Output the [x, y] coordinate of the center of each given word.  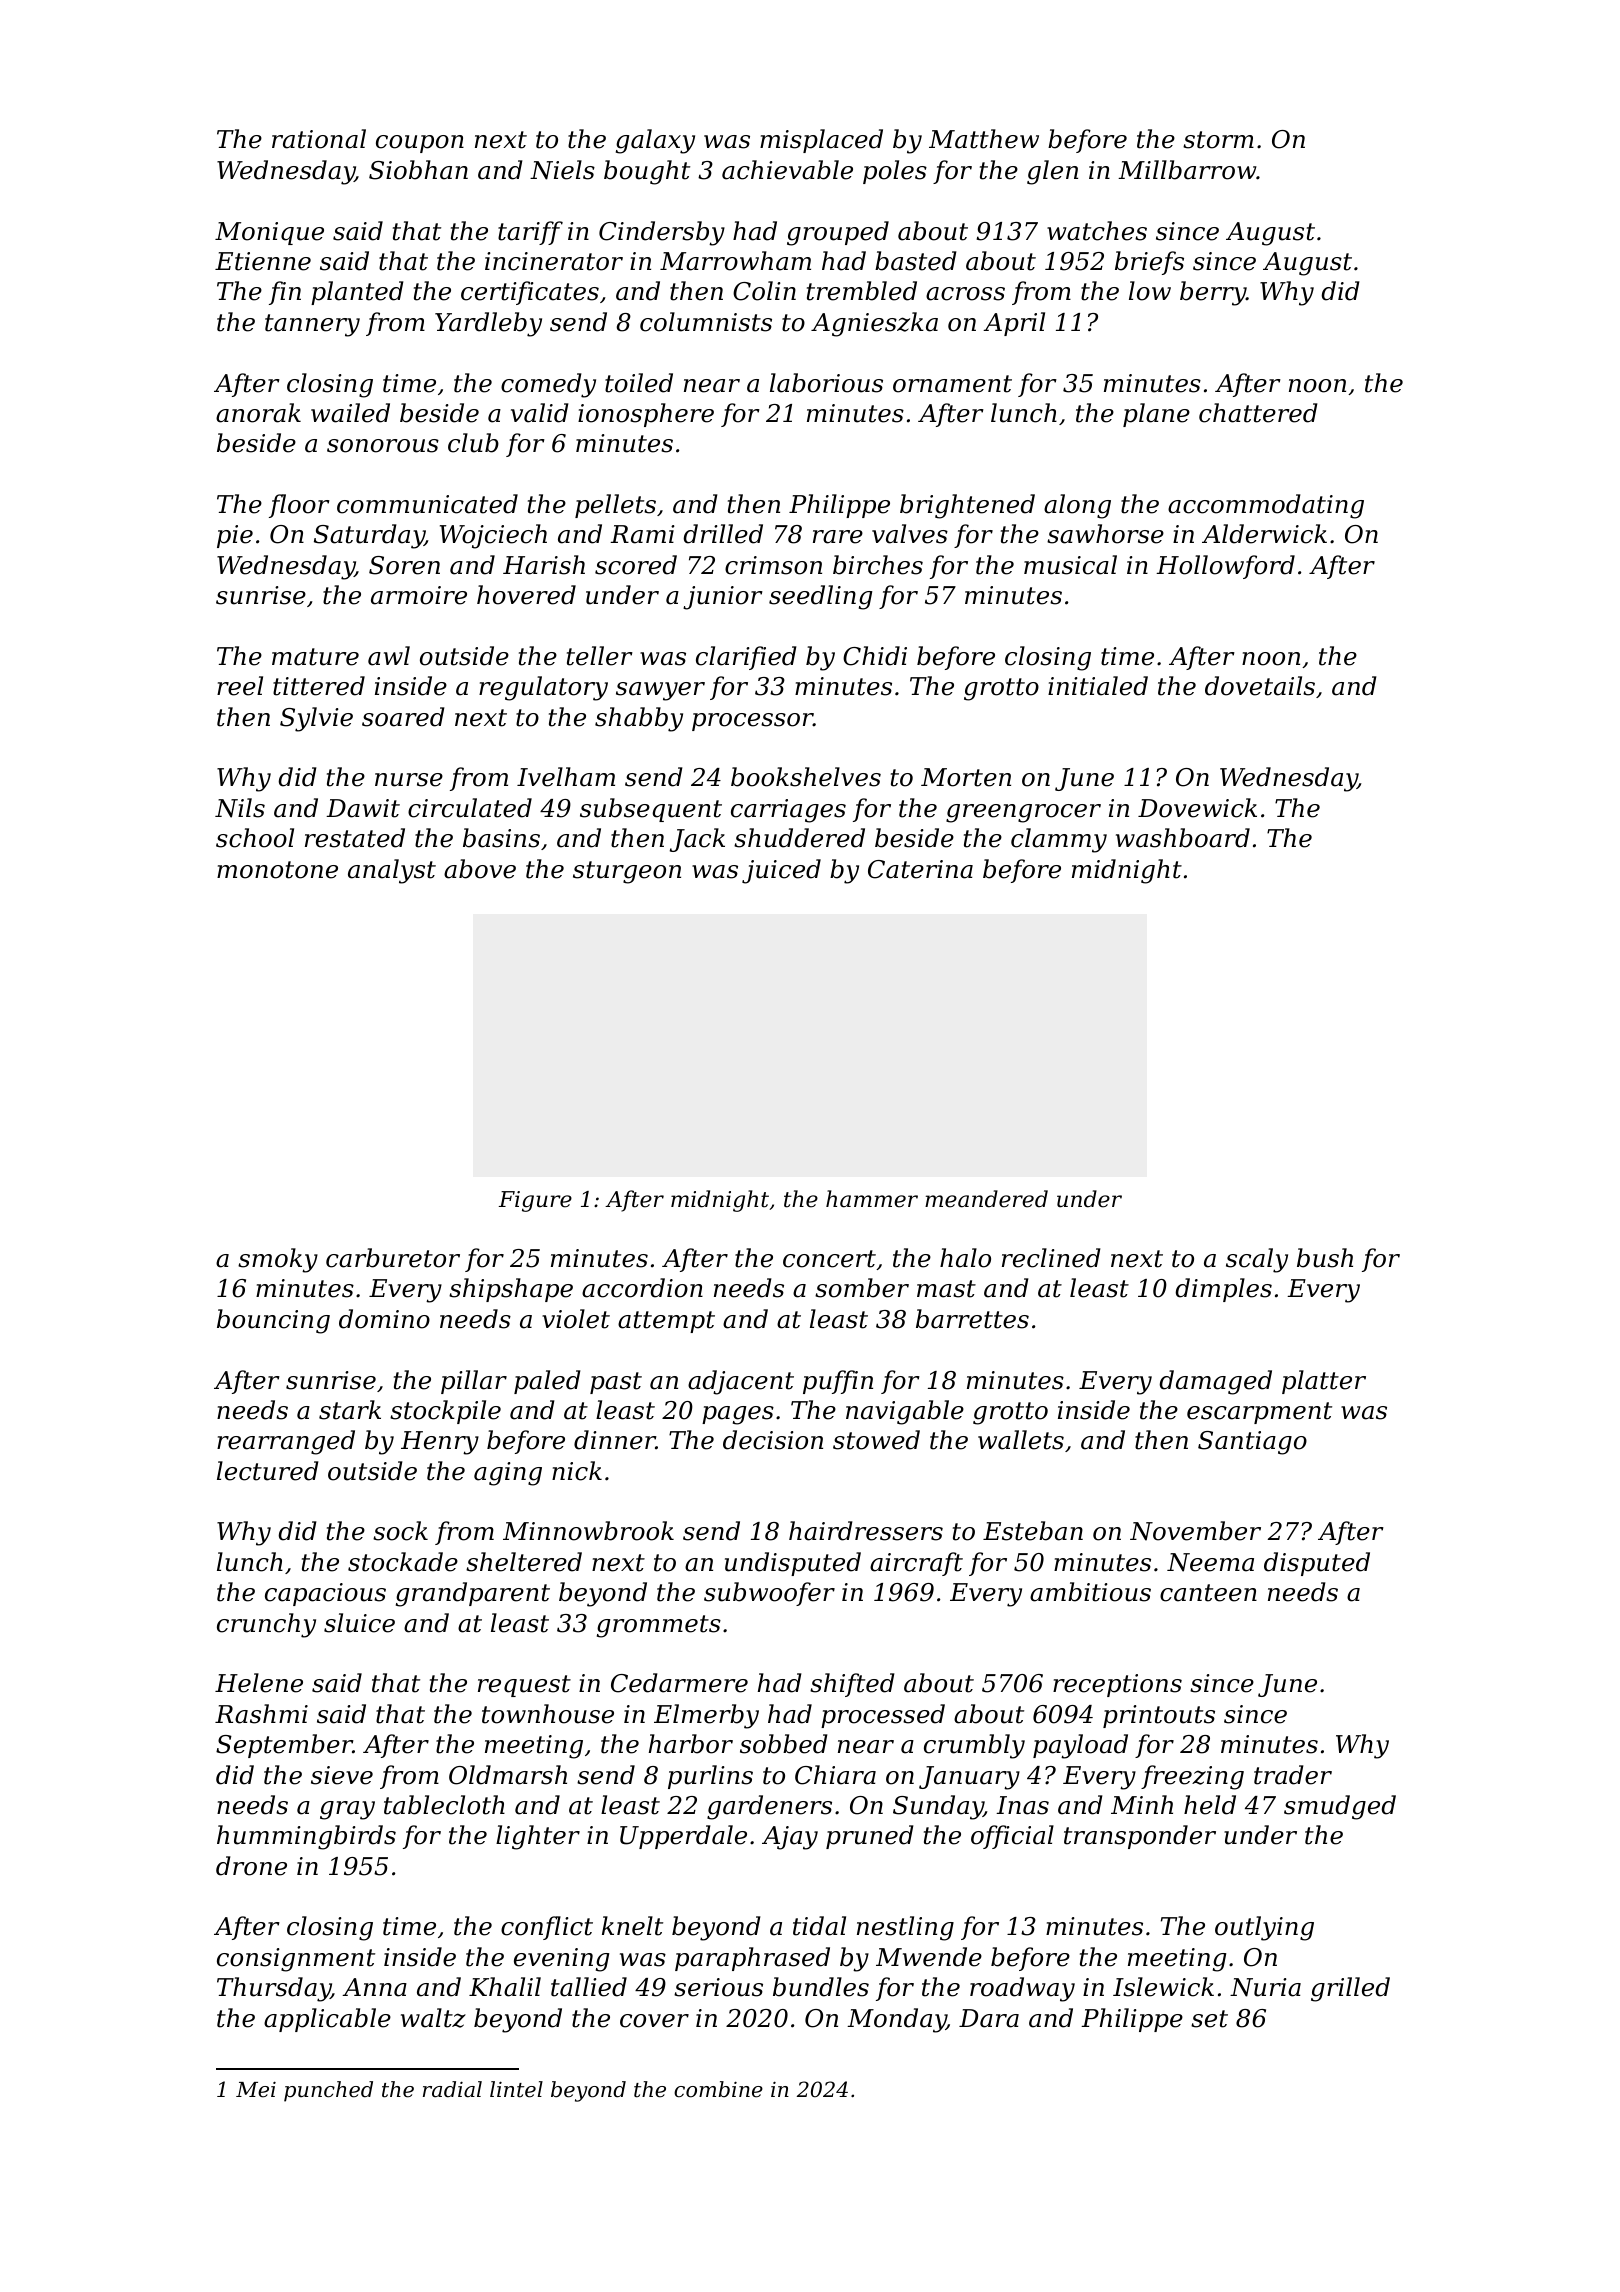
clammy [1059, 840]
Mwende [929, 1957]
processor [752, 722]
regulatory [543, 688]
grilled [1350, 1989]
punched [328, 2091]
